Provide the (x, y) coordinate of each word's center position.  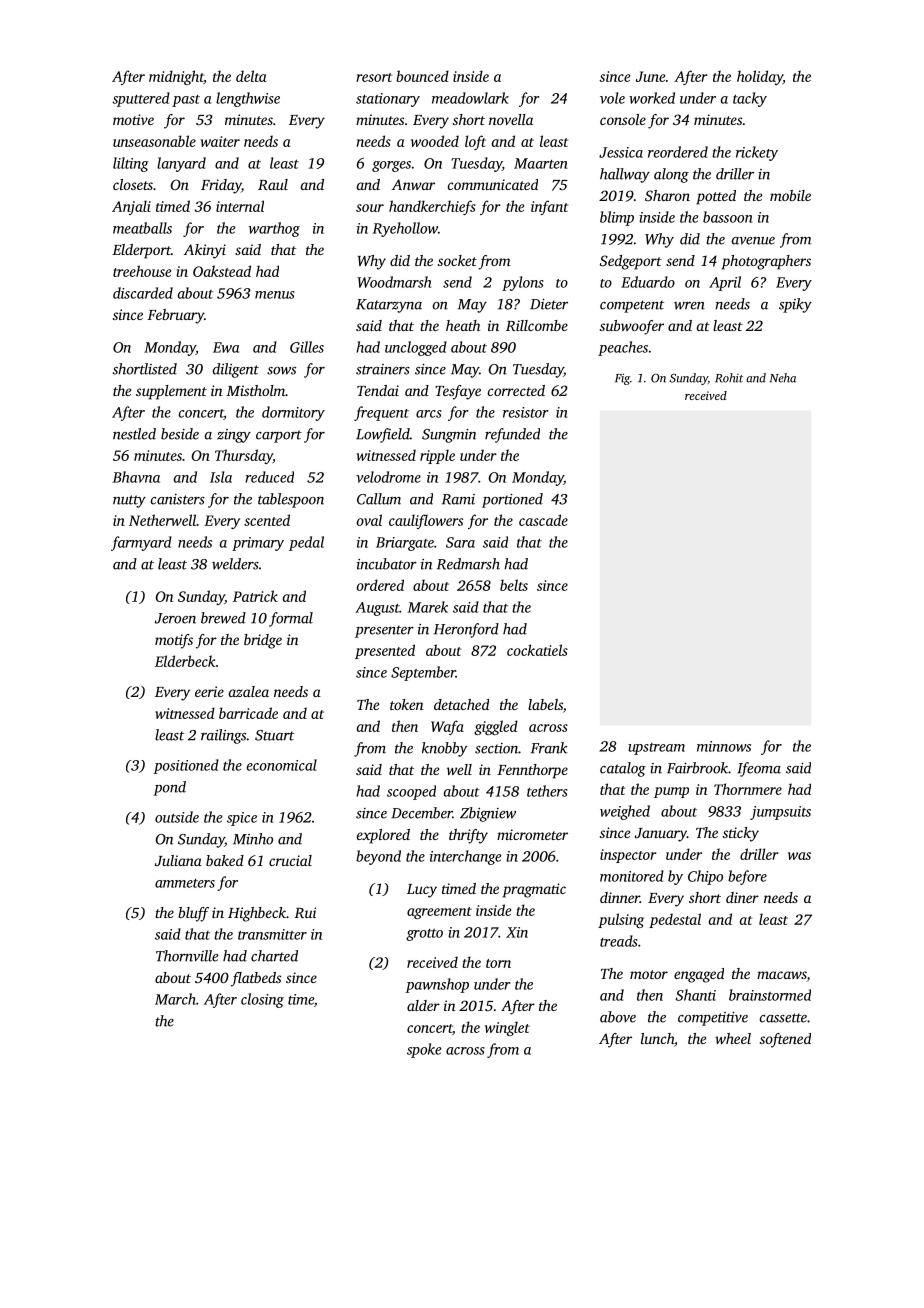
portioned (512, 500)
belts (514, 585)
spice (242, 819)
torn (498, 963)
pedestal (675, 920)
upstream (656, 749)
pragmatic (534, 890)
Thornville (187, 956)
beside (180, 434)
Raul (273, 184)
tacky (750, 99)
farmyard (141, 543)
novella (511, 119)
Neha (783, 378)
